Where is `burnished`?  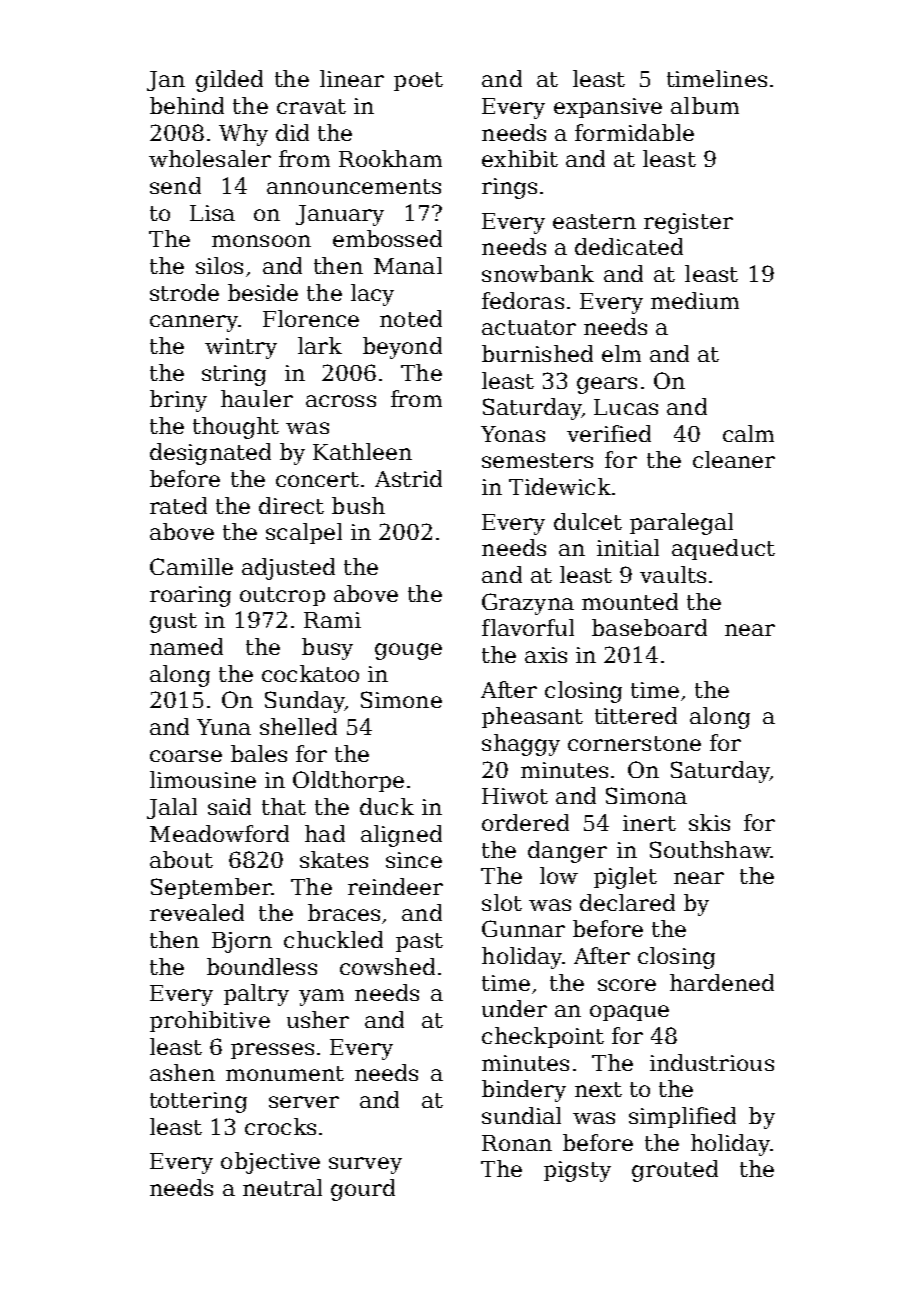 burnished is located at coordinates (537, 353).
